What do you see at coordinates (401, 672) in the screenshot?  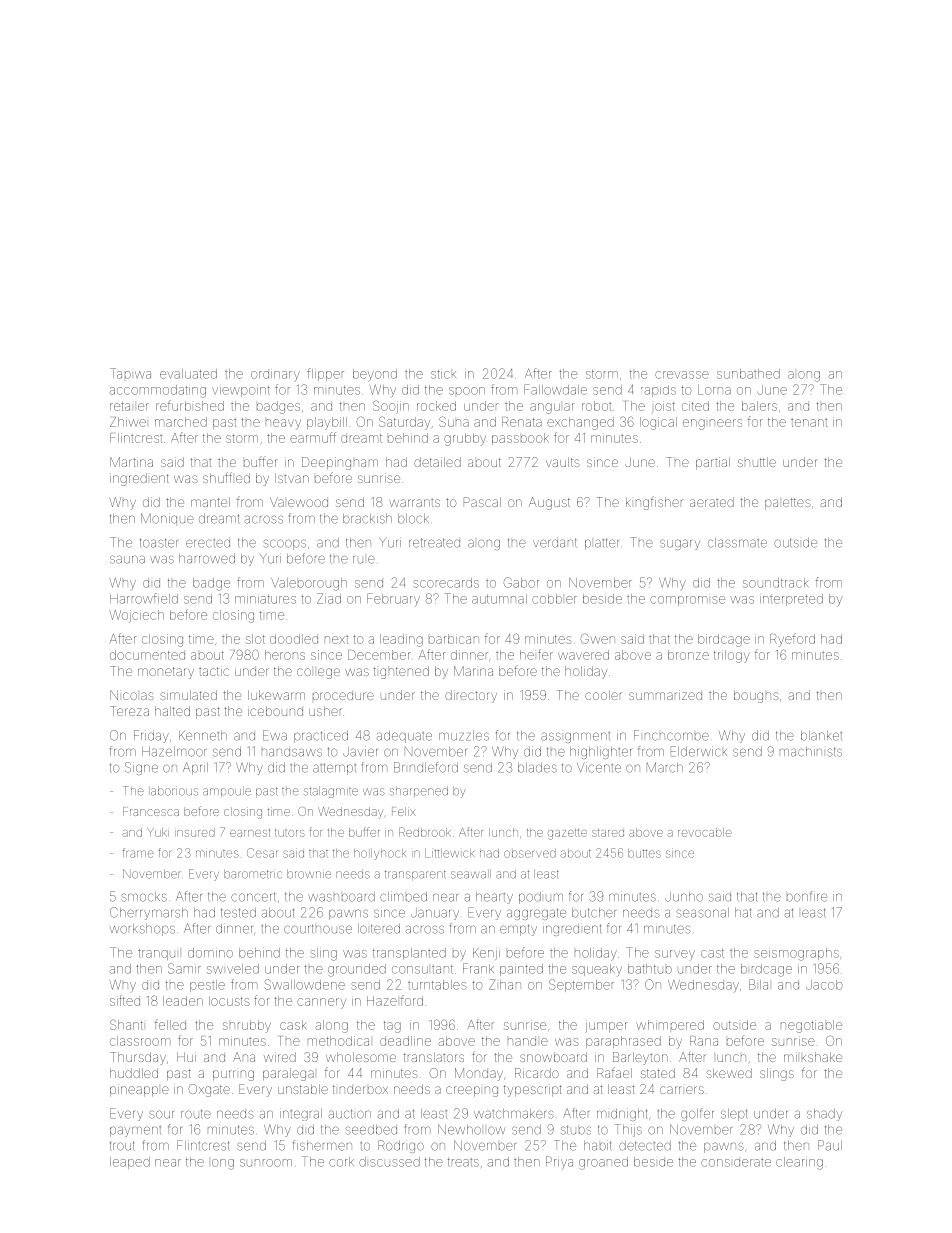 I see `tightened` at bounding box center [401, 672].
